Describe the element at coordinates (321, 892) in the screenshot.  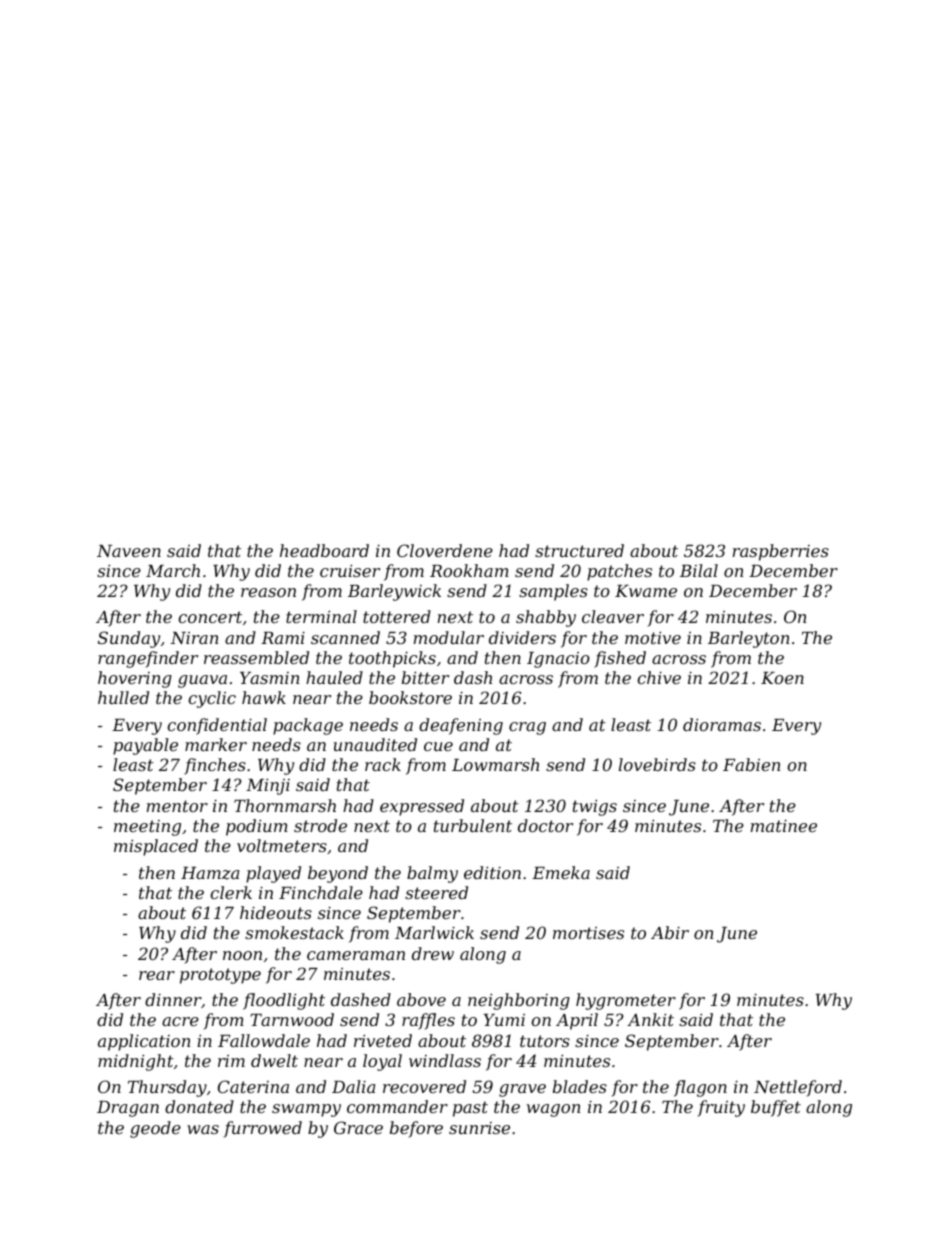
I see `Finchdale` at that location.
